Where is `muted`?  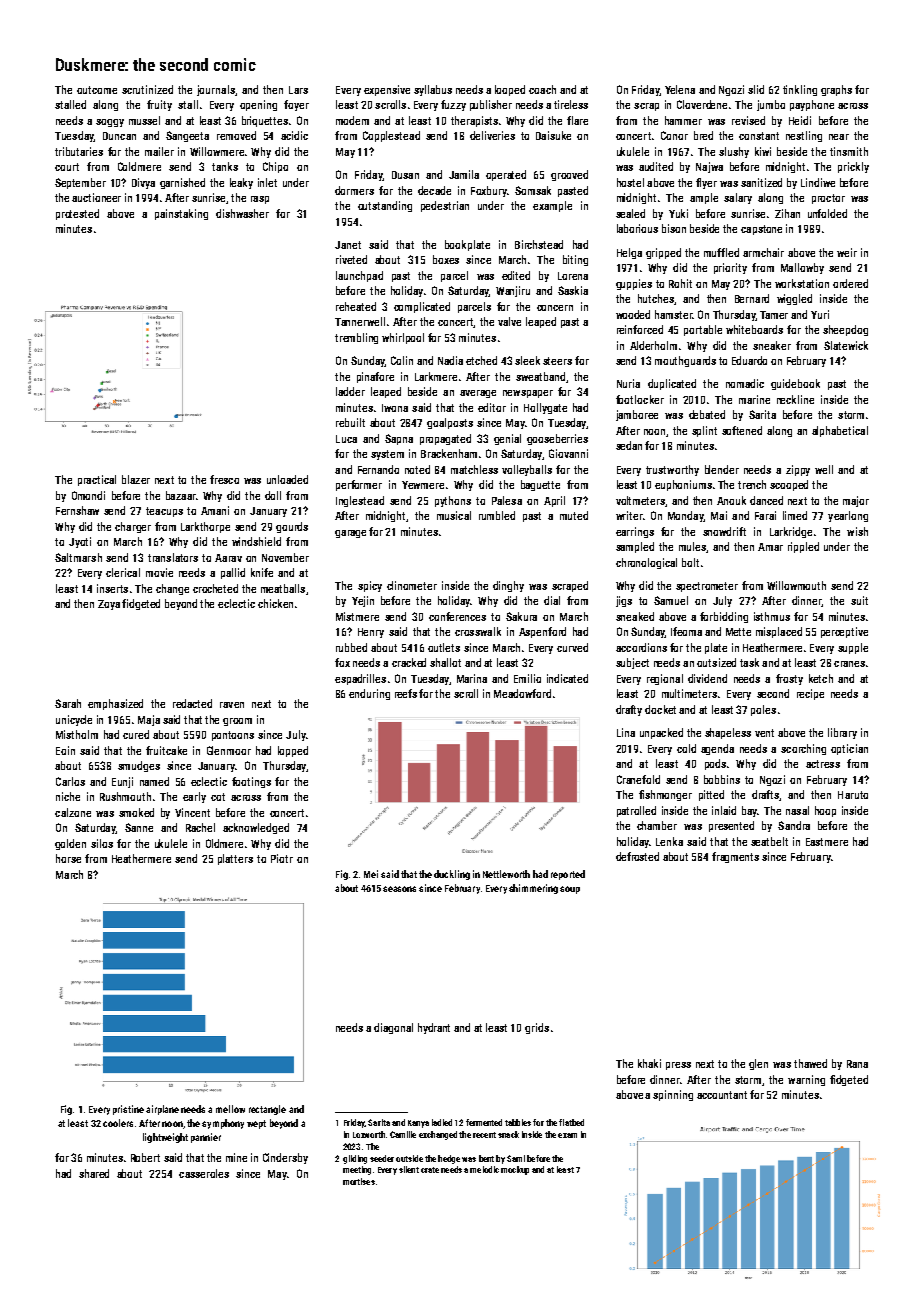
muted is located at coordinates (574, 515).
